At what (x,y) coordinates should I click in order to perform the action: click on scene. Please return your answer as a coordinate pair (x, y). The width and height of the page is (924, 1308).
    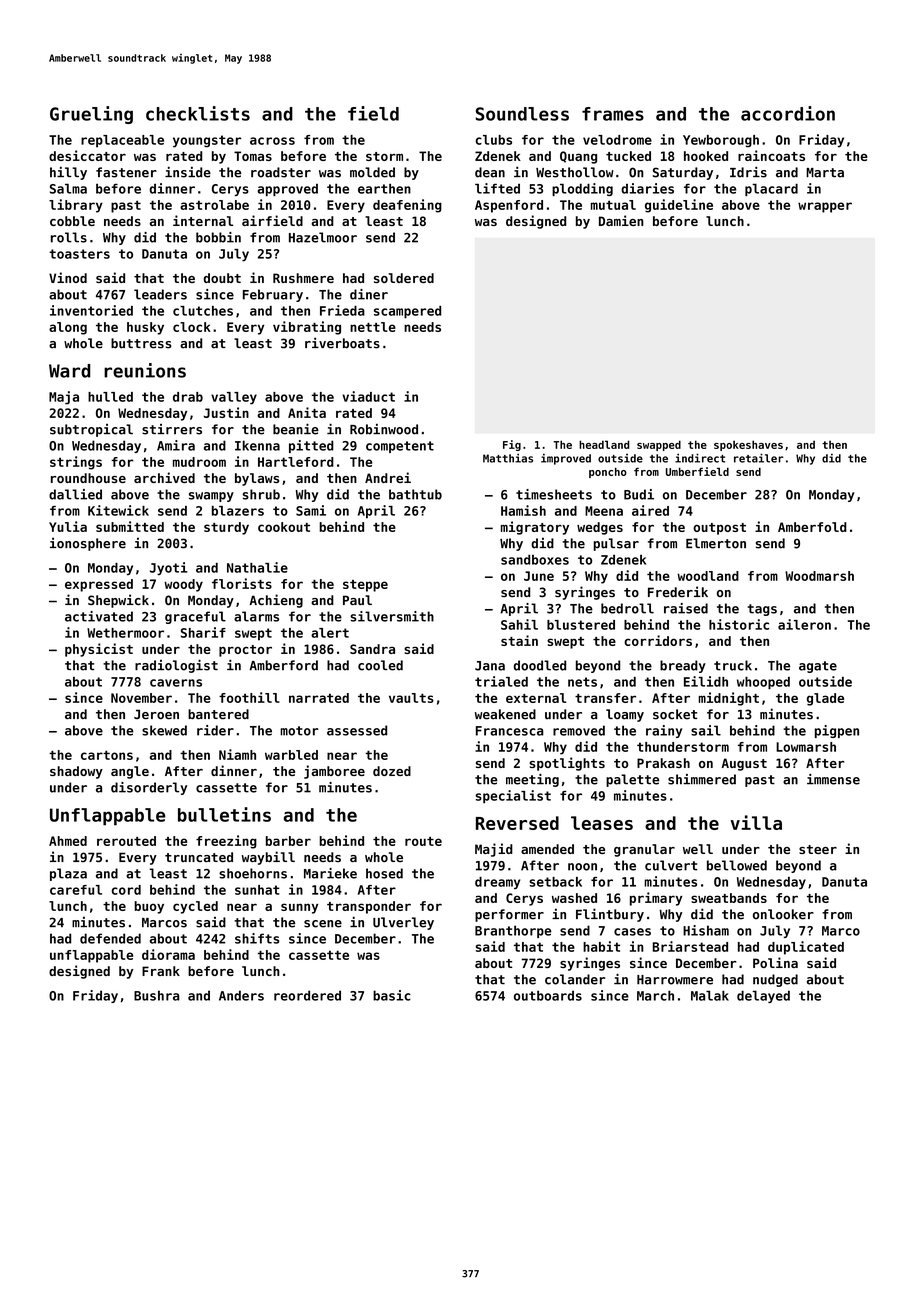
    Looking at the image, I should click on (323, 924).
